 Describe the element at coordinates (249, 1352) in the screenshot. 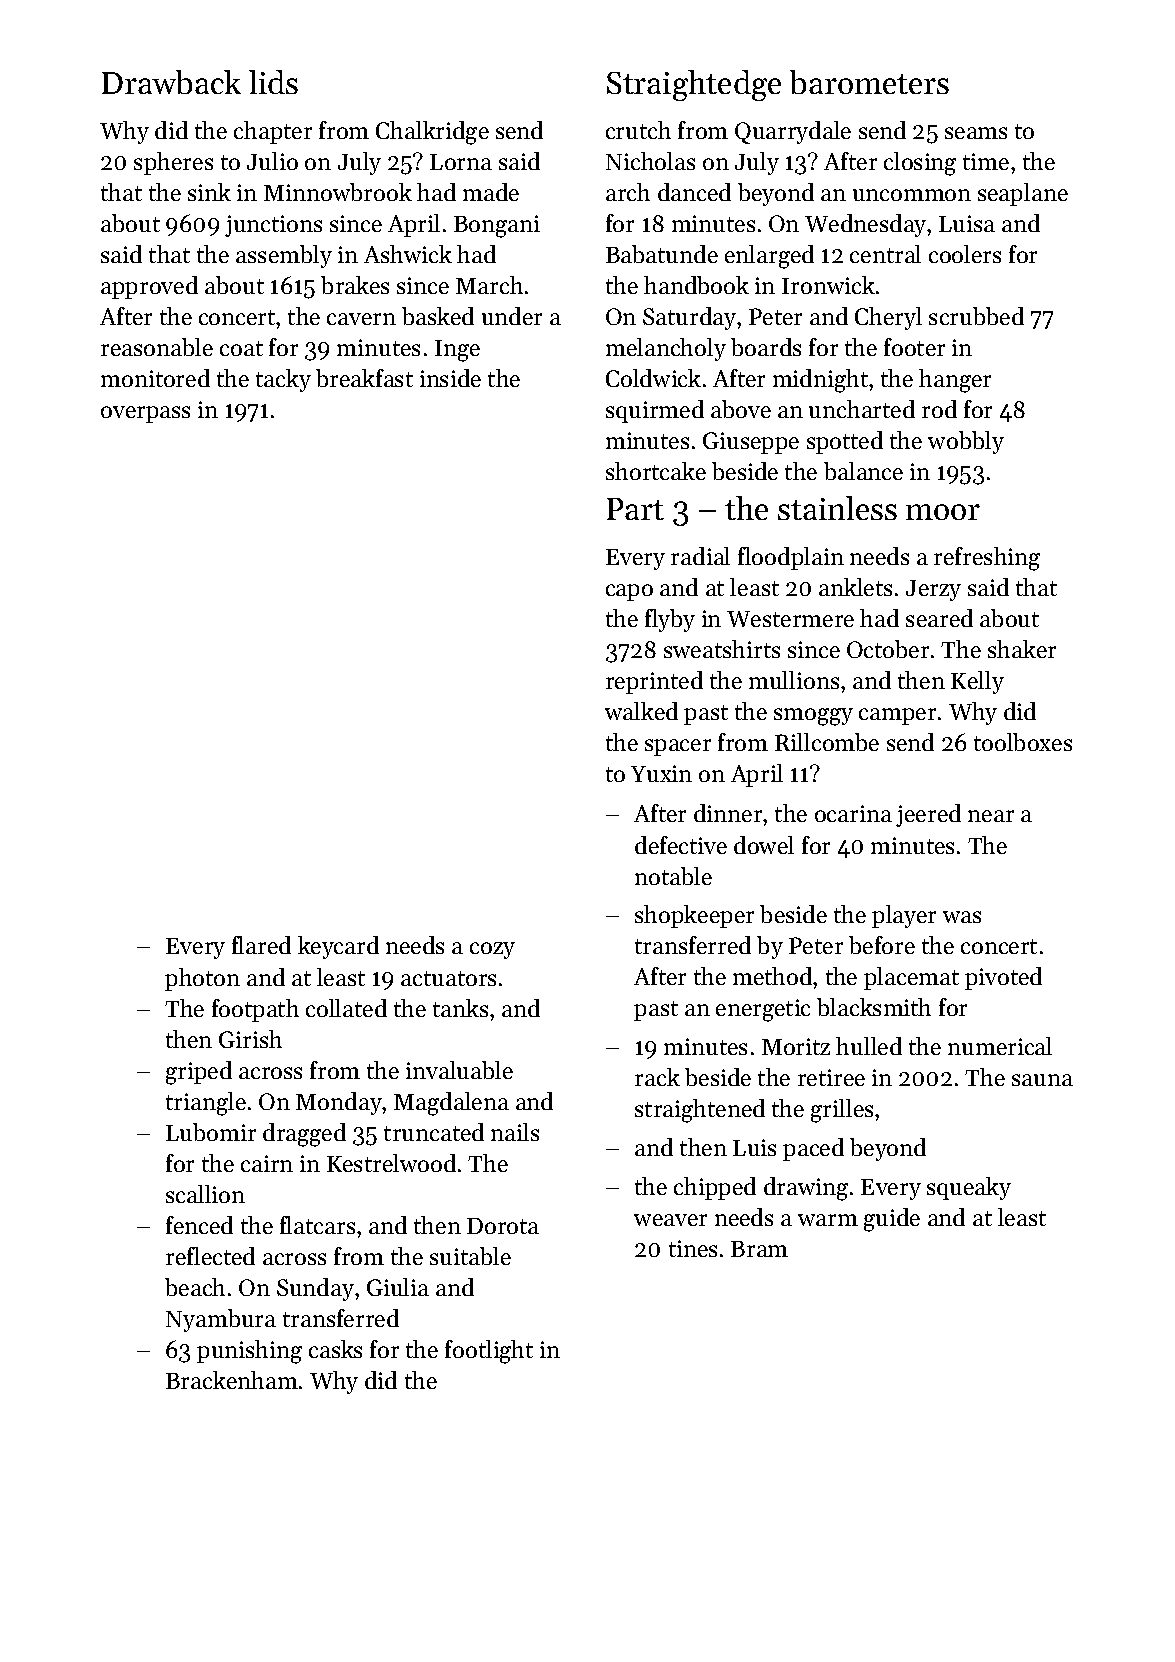

I see `punishing` at that location.
